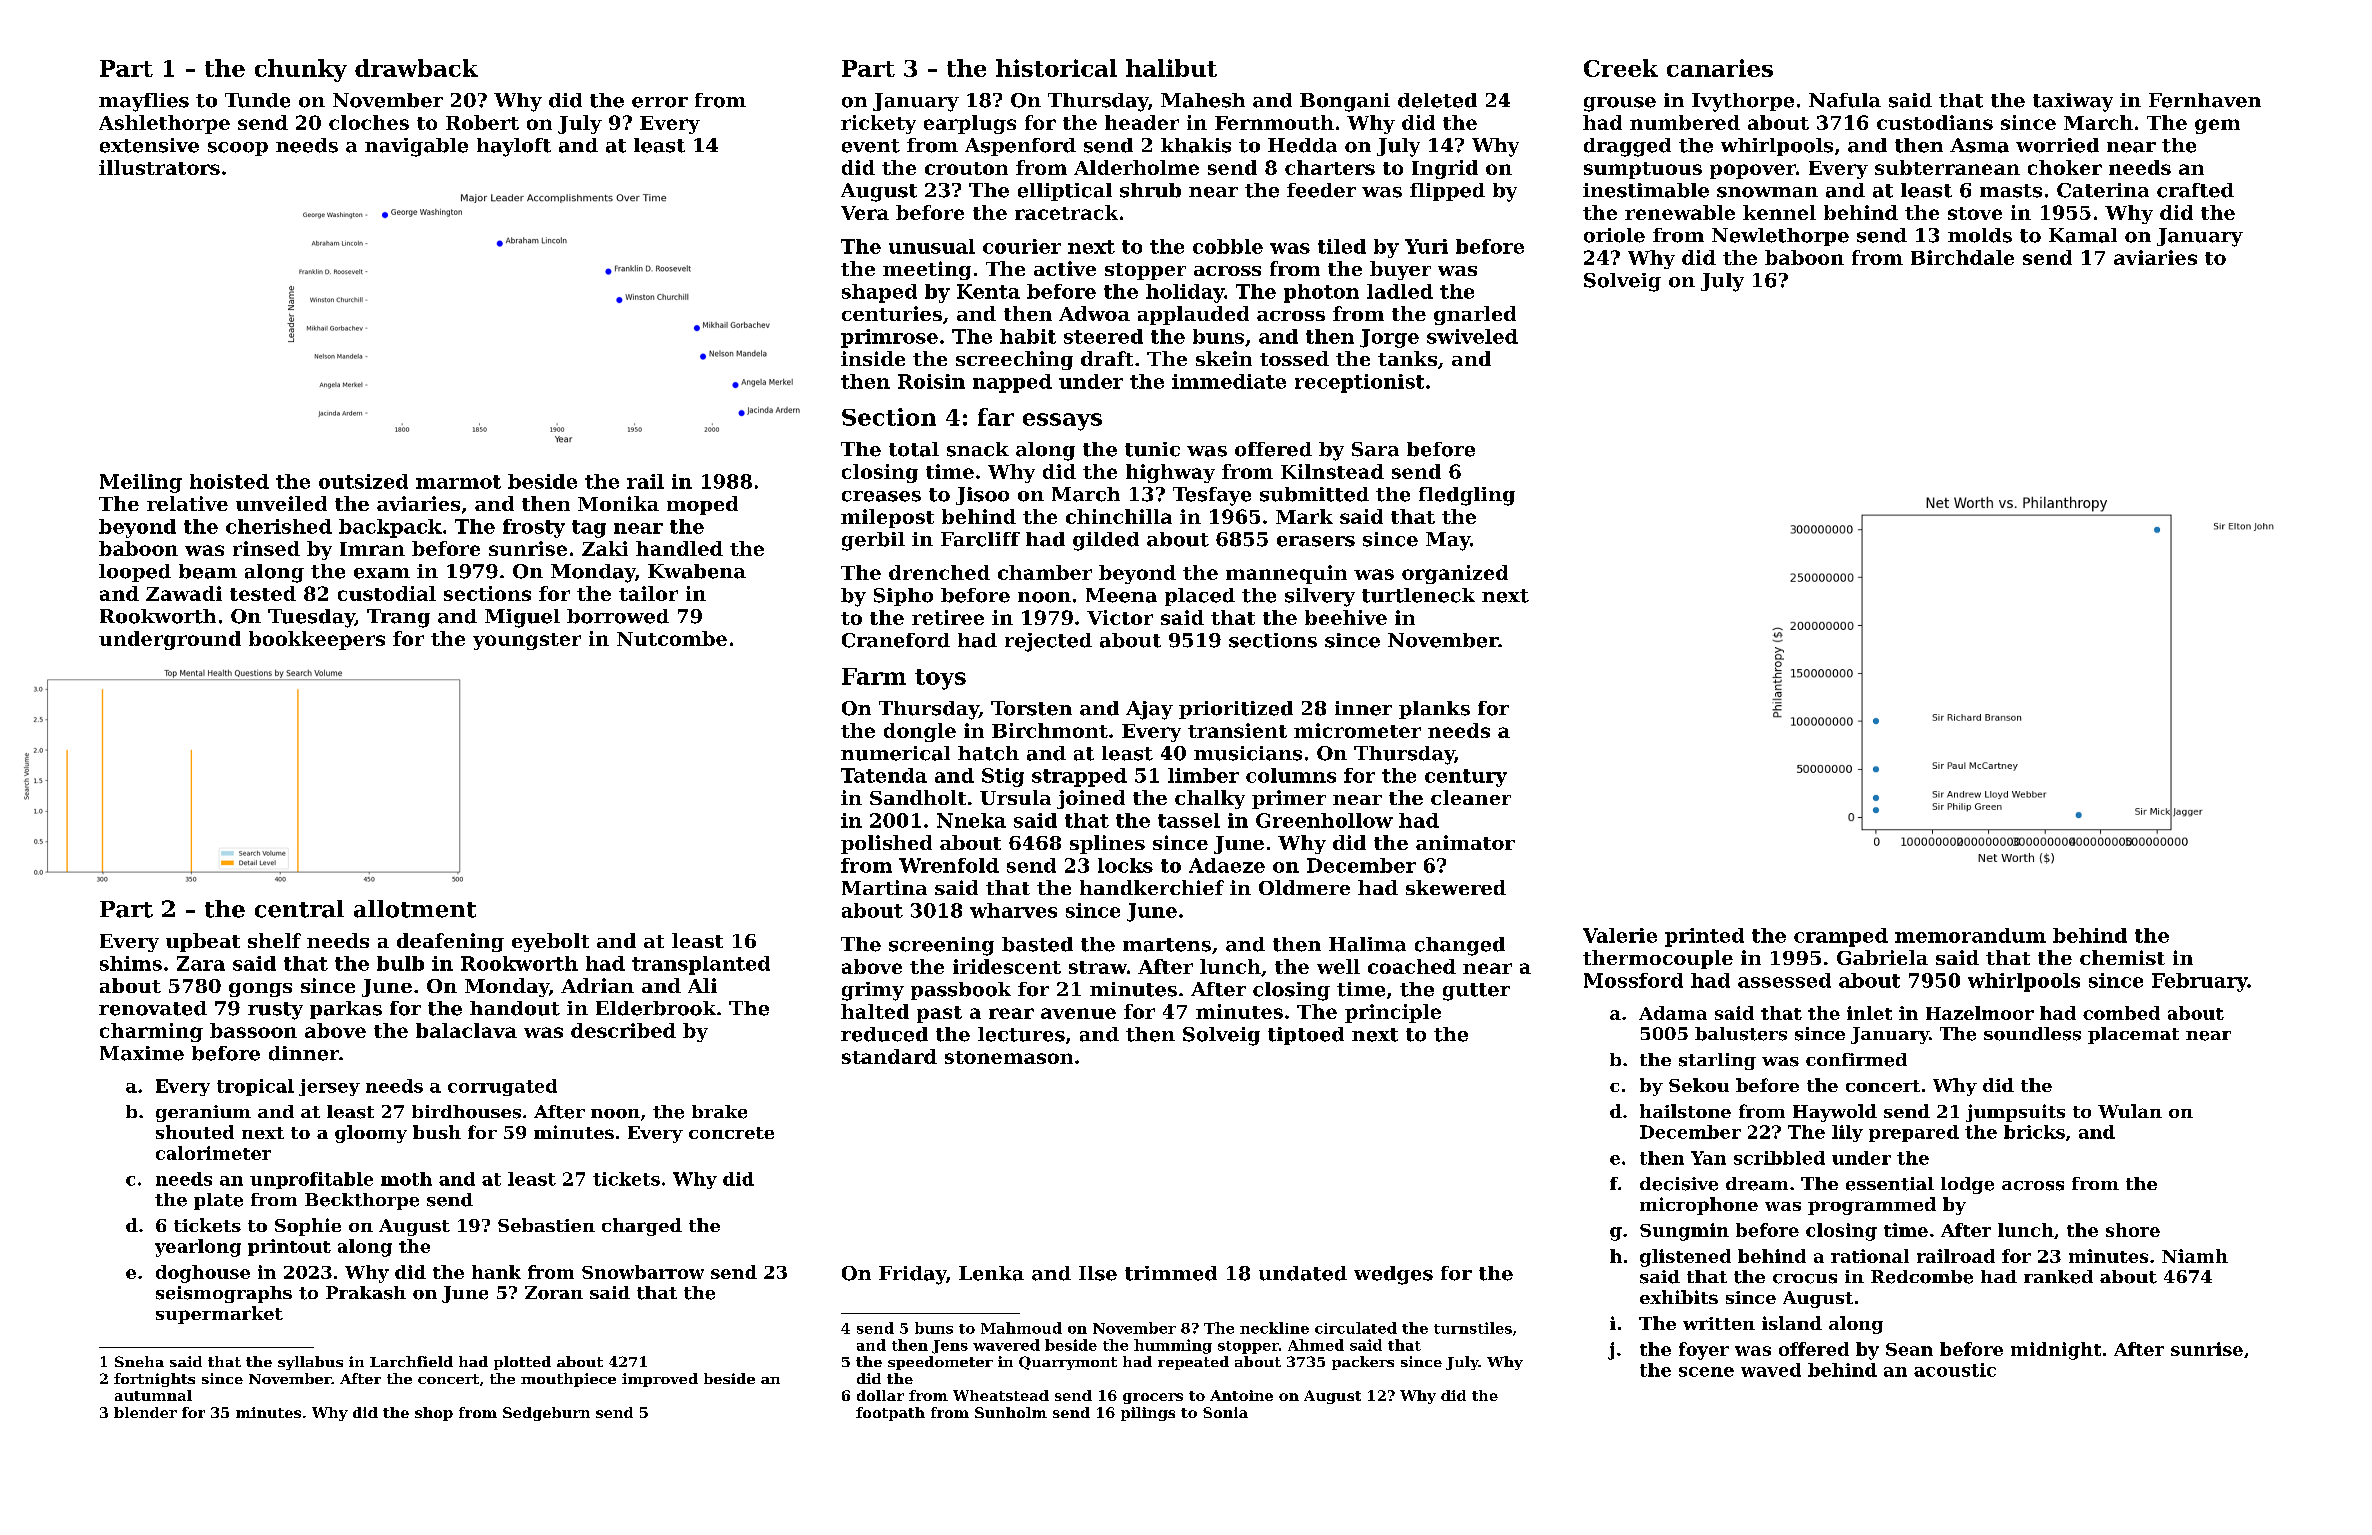 This document has width=2372, height=1535. What do you see at coordinates (941, 946) in the document?
I see `screening` at bounding box center [941, 946].
